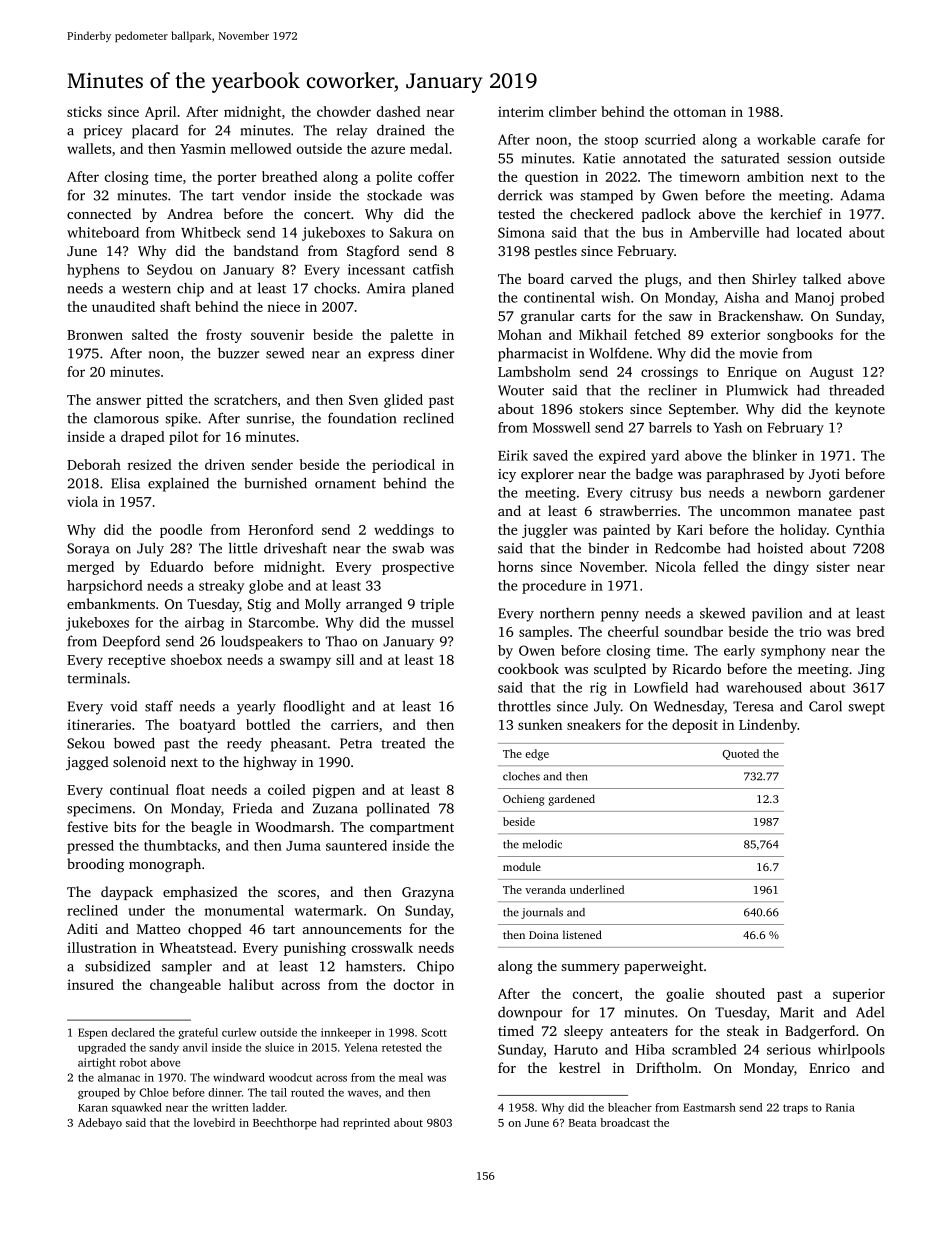  Describe the element at coordinates (428, 893) in the screenshot. I see `Grazyna` at that location.
